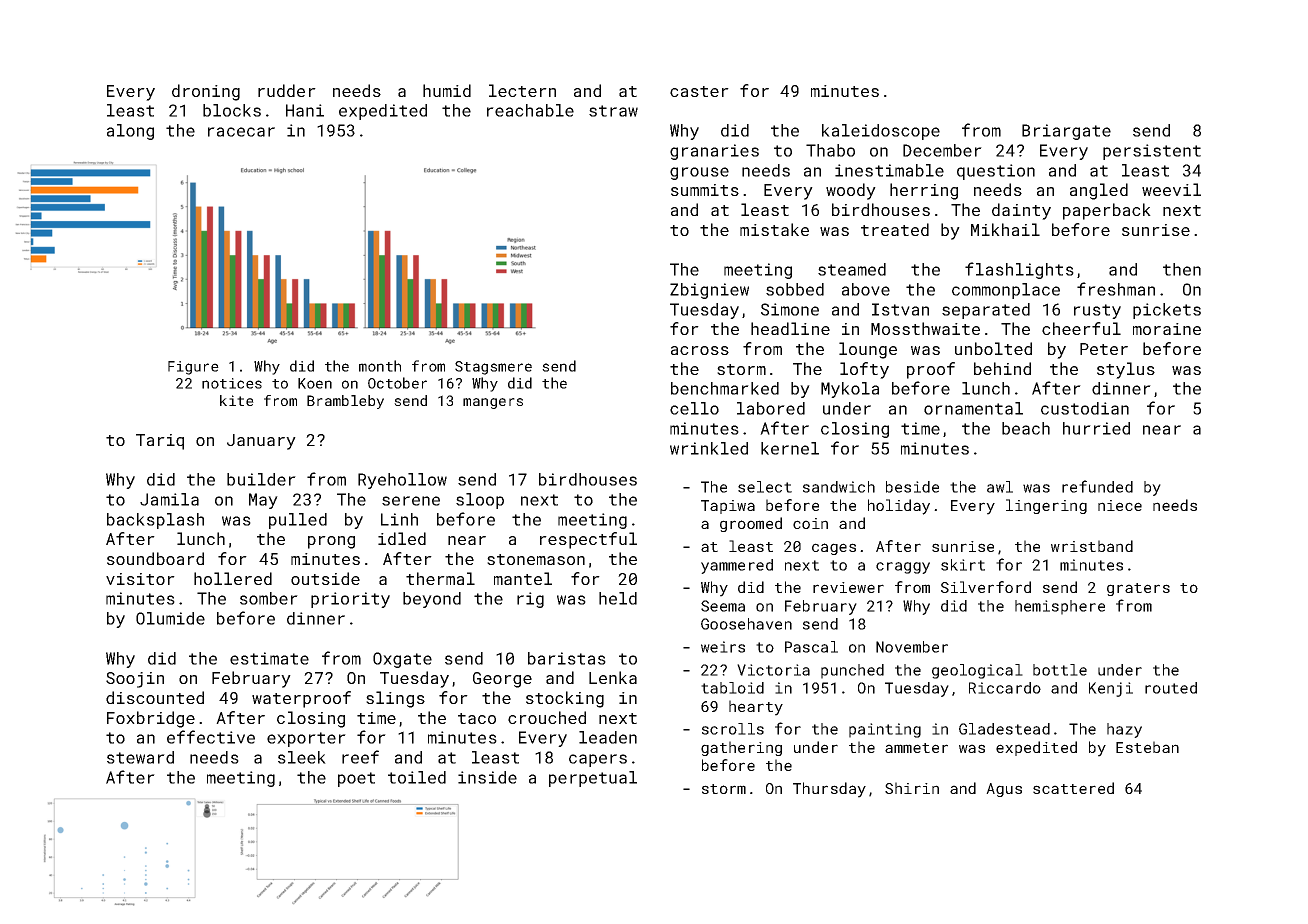 The width and height of the screenshot is (1308, 924). Describe the element at coordinates (140, 757) in the screenshot. I see `steward` at that location.
